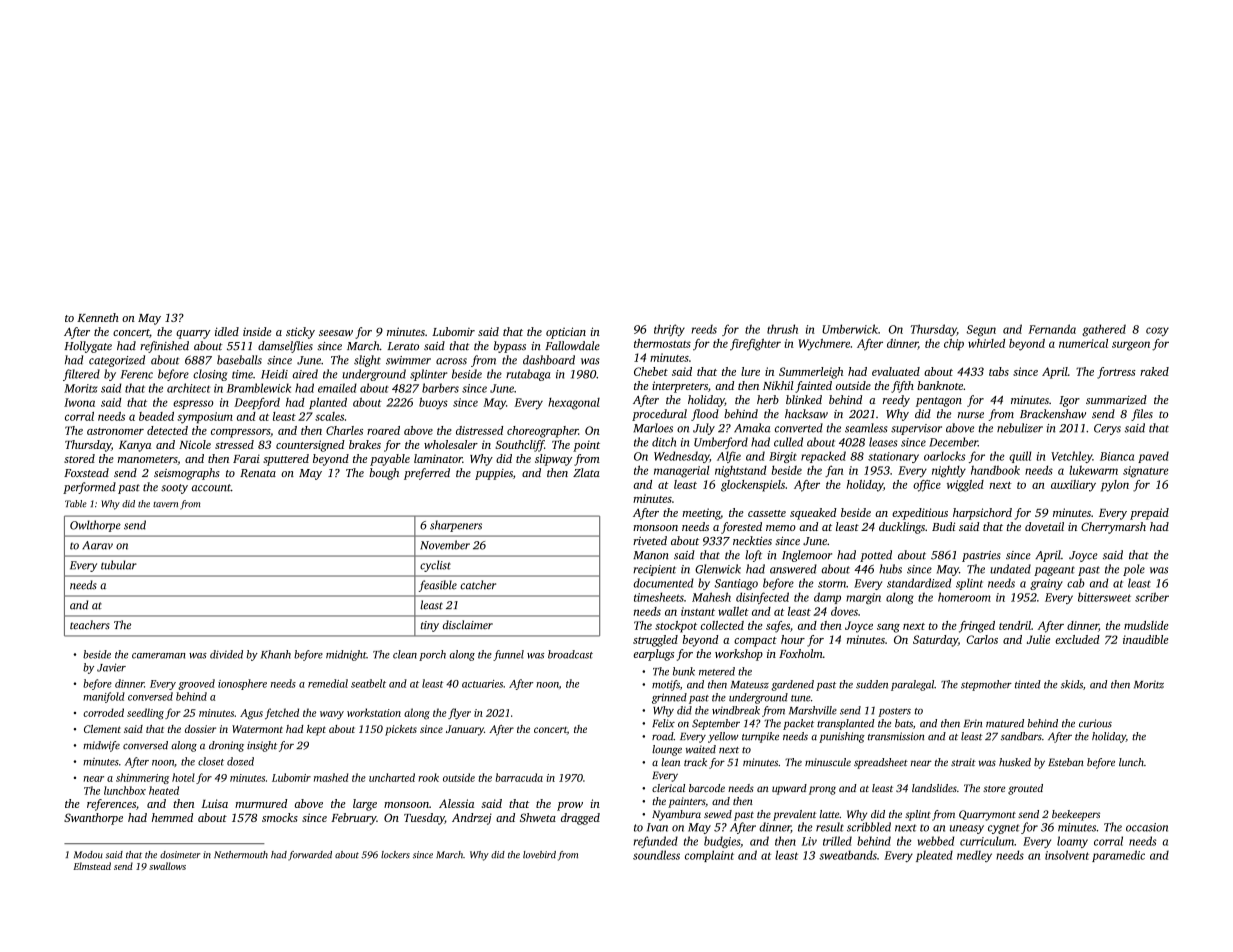 Image resolution: width=1233 pixels, height=952 pixels. I want to click on reedy, so click(896, 401).
